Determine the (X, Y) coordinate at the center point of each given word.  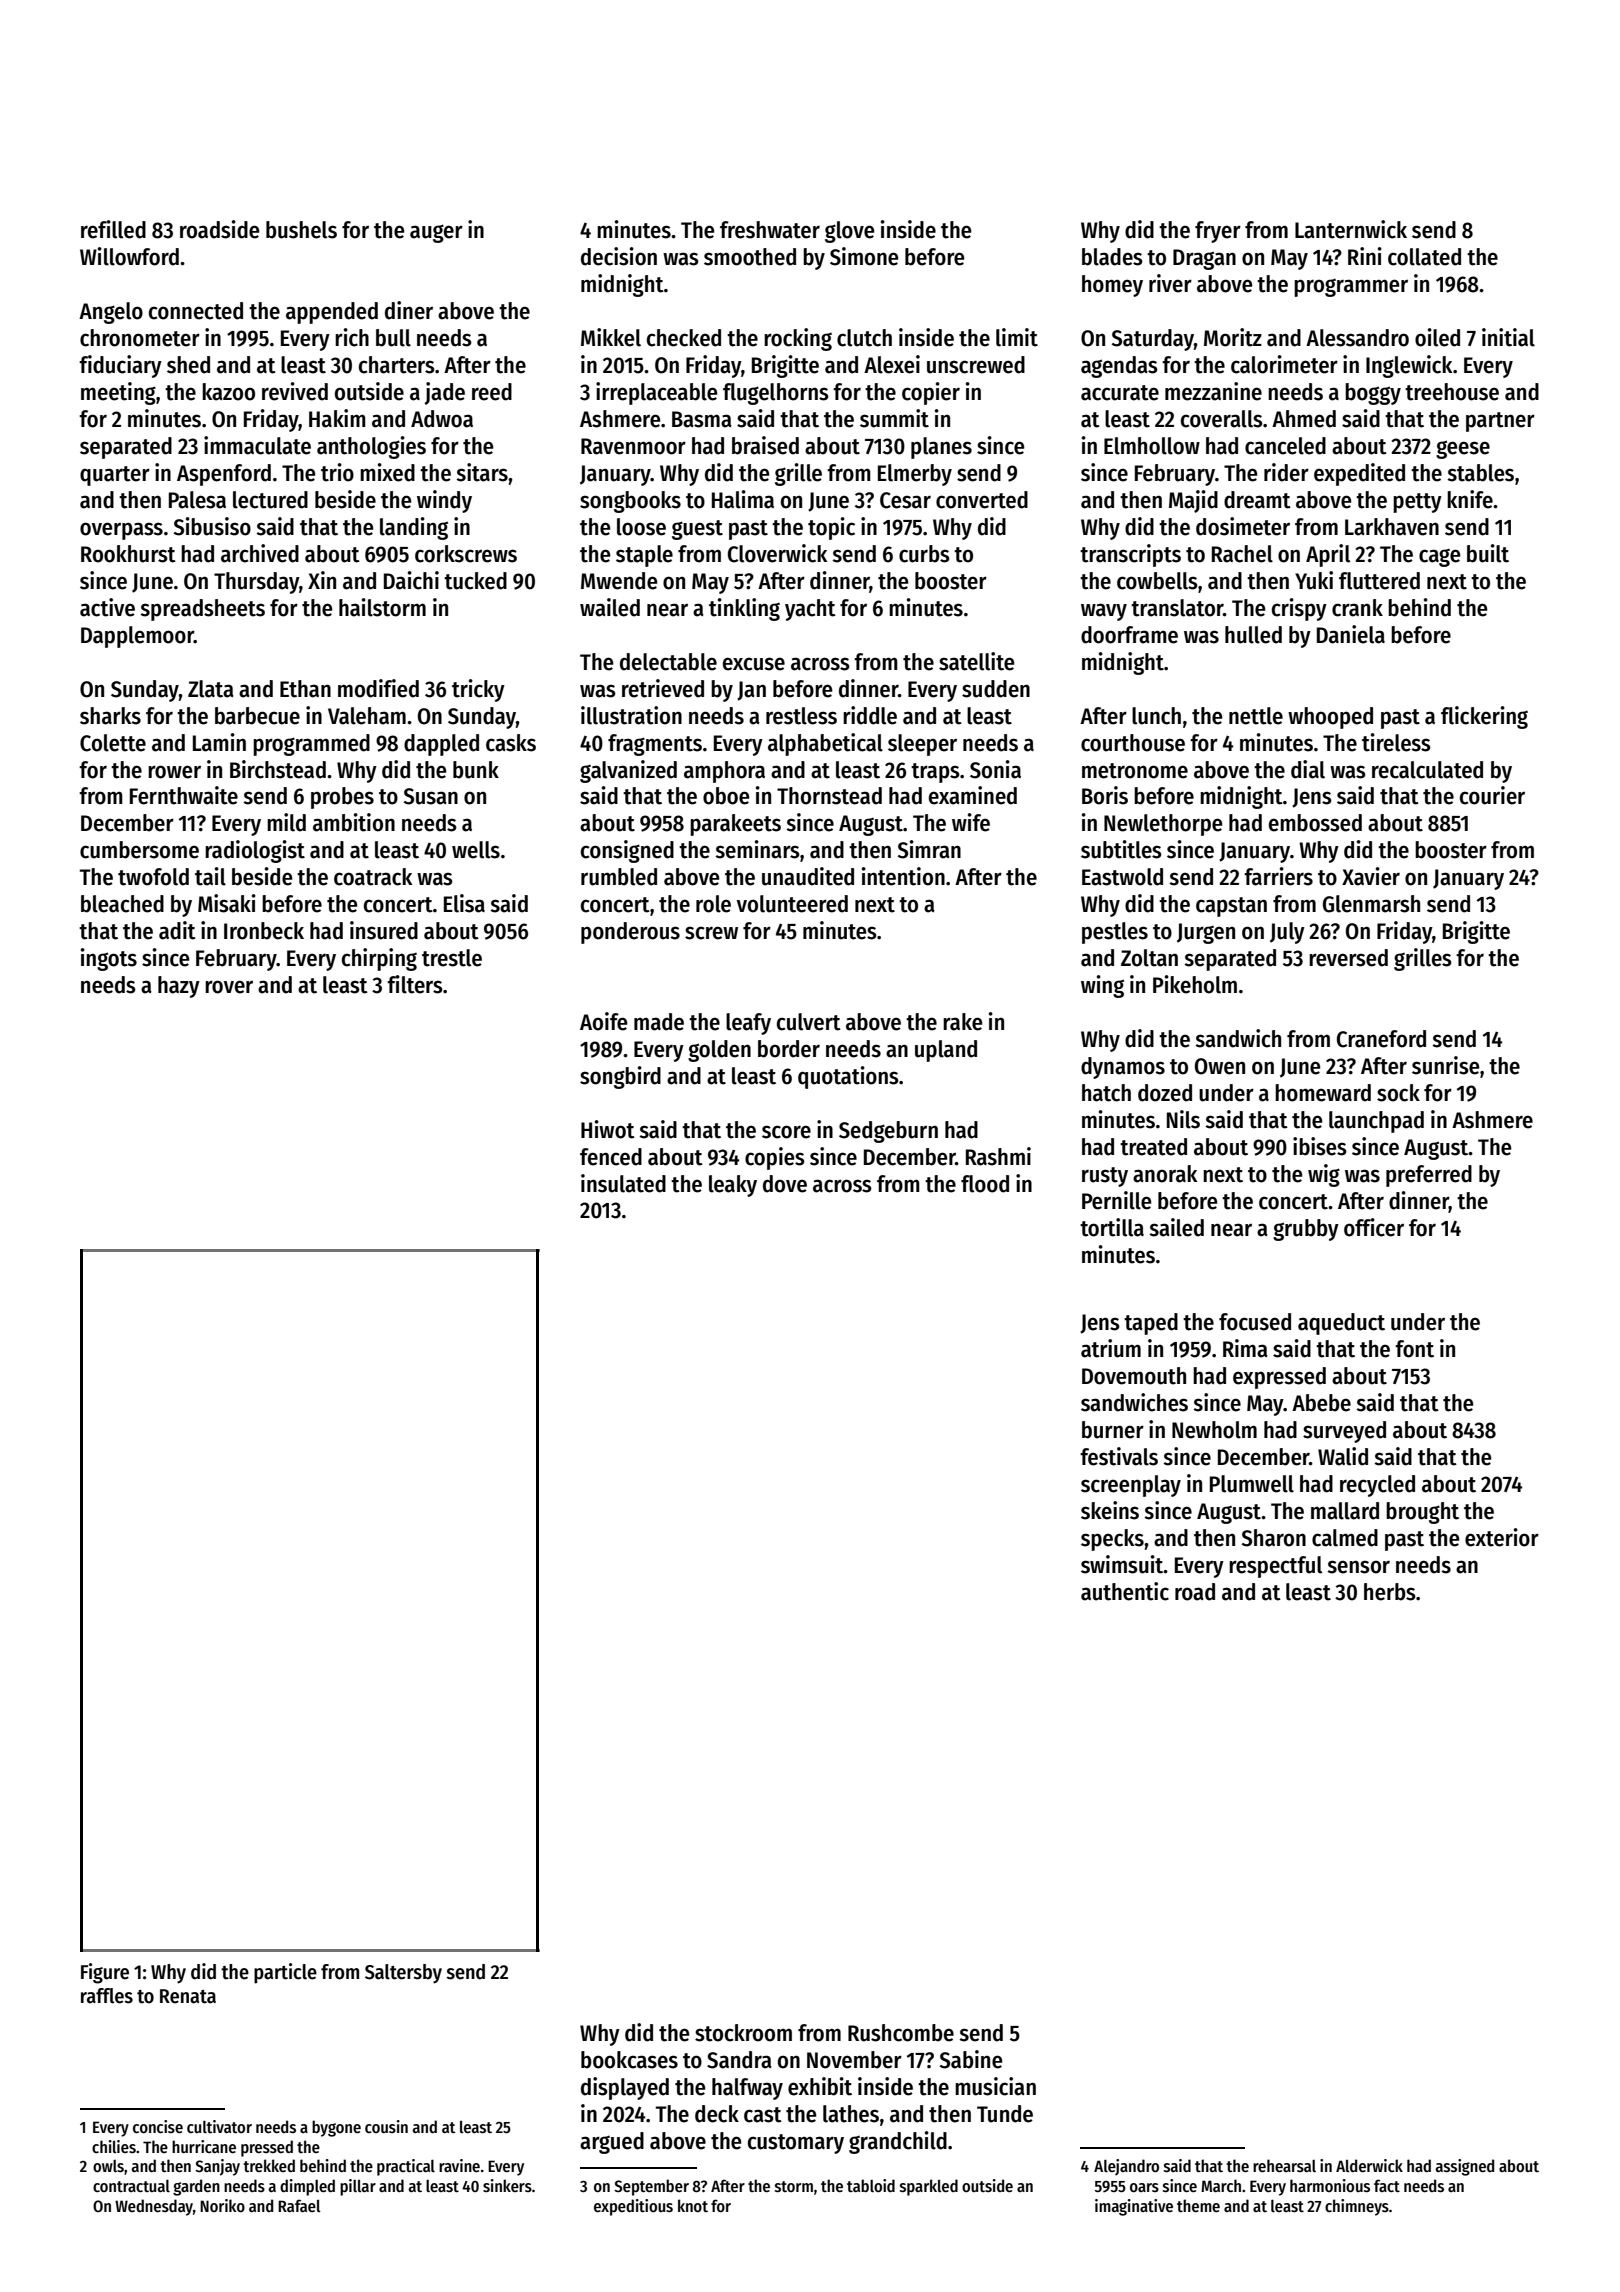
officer (1374, 1227)
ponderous (630, 933)
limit (1017, 337)
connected (196, 311)
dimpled (307, 2187)
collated (1424, 257)
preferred (1429, 1176)
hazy (179, 987)
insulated (623, 1183)
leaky (733, 1186)
